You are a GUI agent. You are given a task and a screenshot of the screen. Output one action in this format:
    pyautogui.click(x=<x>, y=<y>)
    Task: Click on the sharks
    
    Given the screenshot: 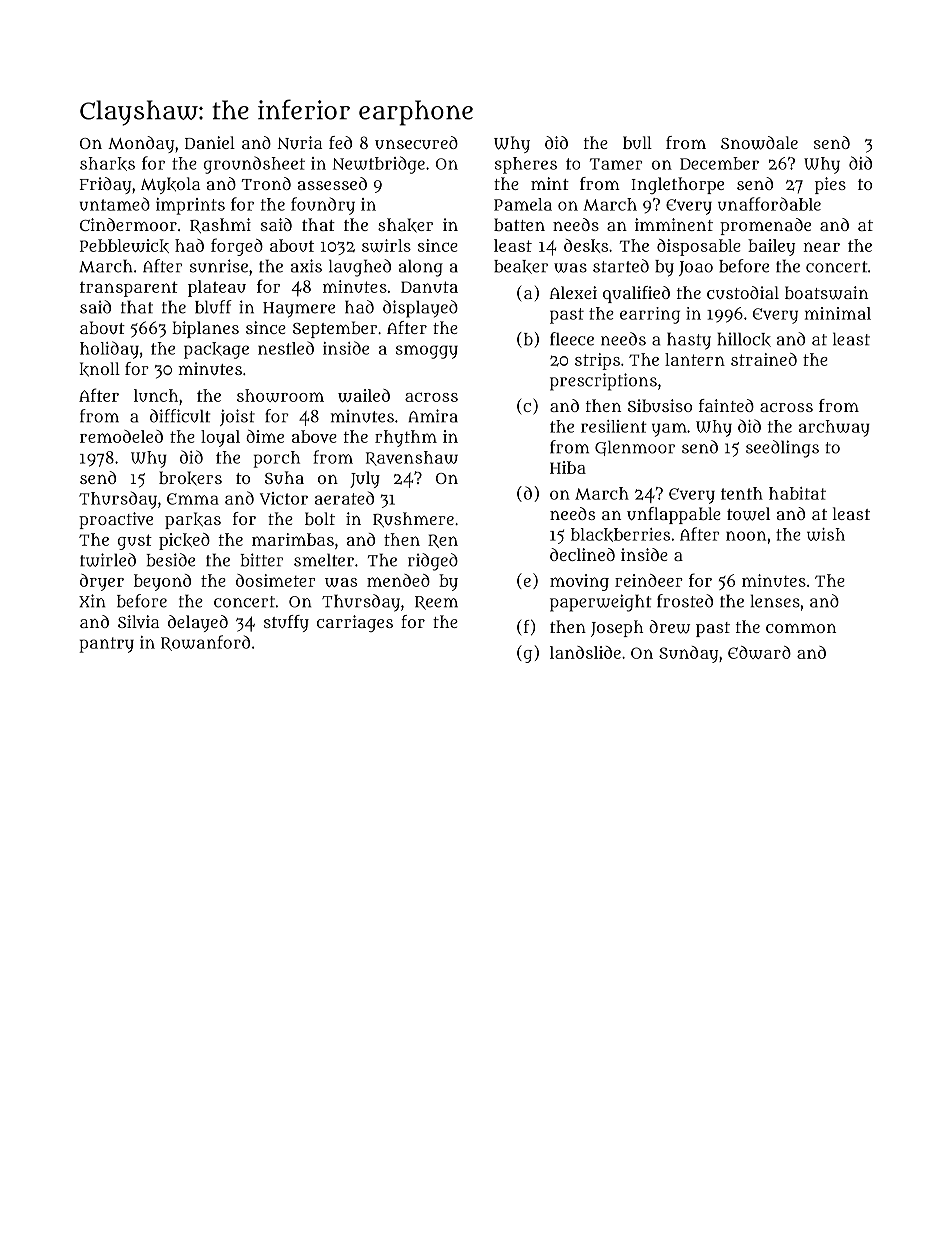 What is the action you would take?
    pyautogui.click(x=107, y=164)
